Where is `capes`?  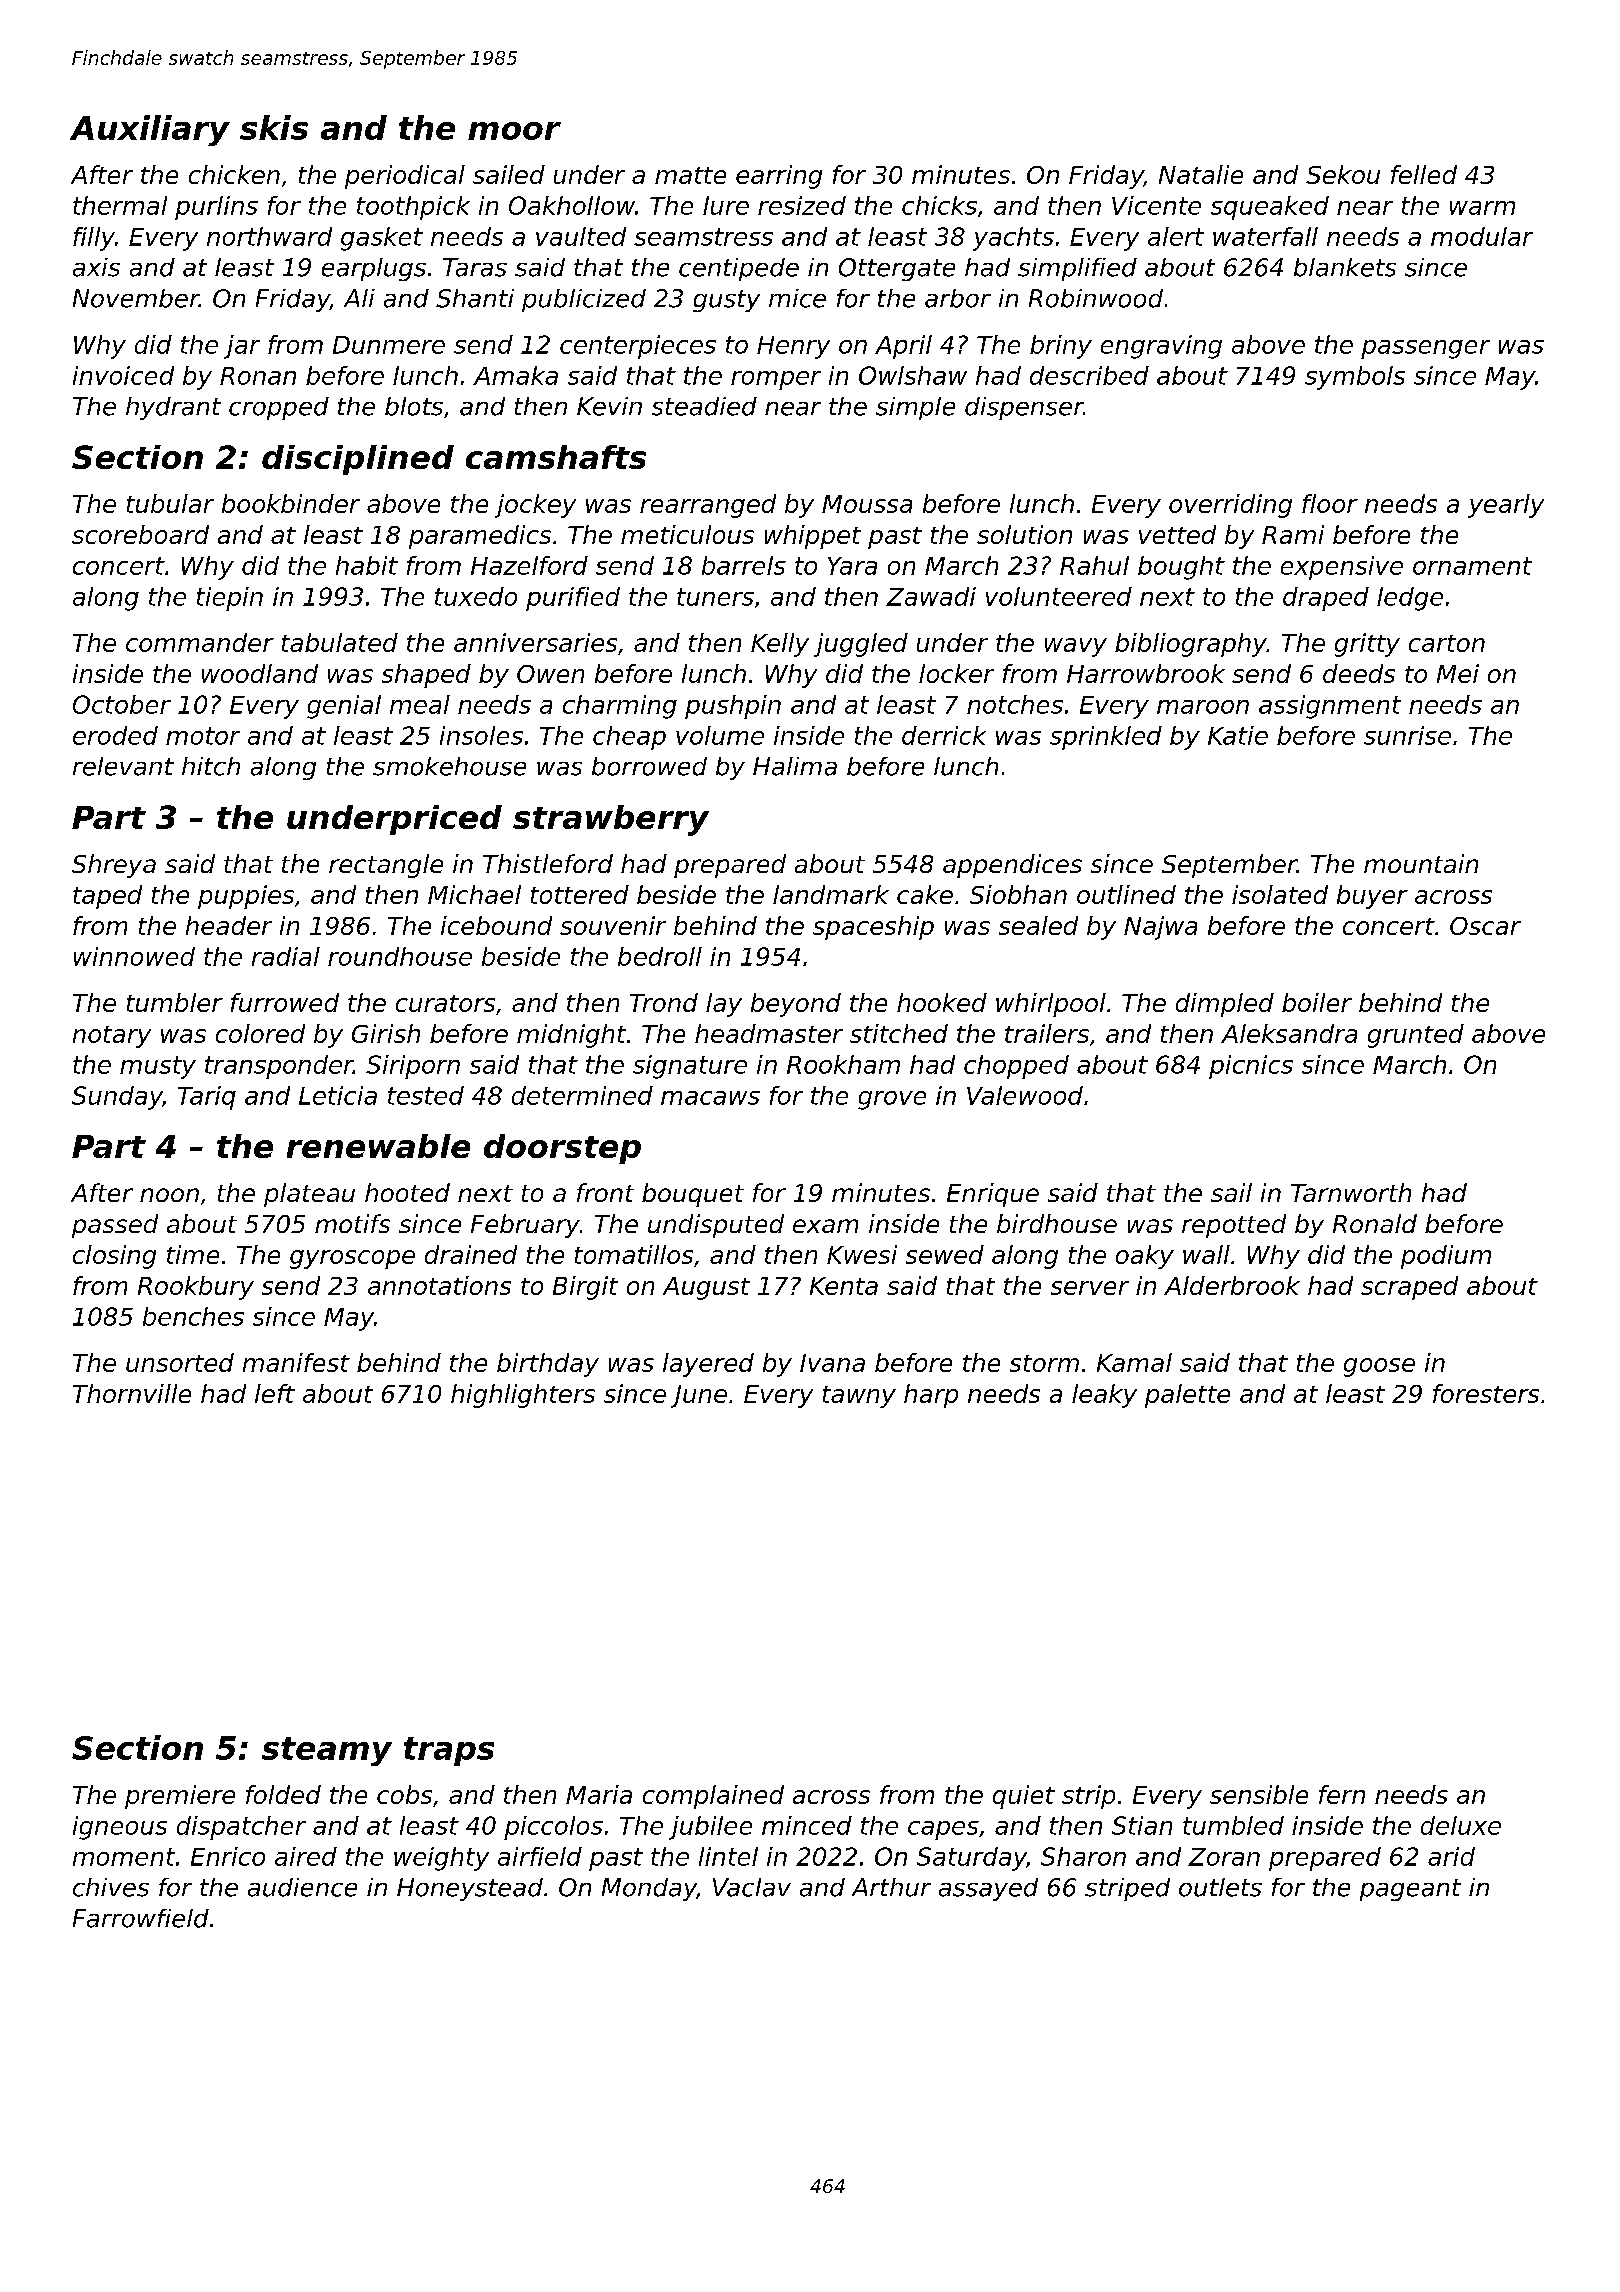
capes is located at coordinates (943, 1830).
